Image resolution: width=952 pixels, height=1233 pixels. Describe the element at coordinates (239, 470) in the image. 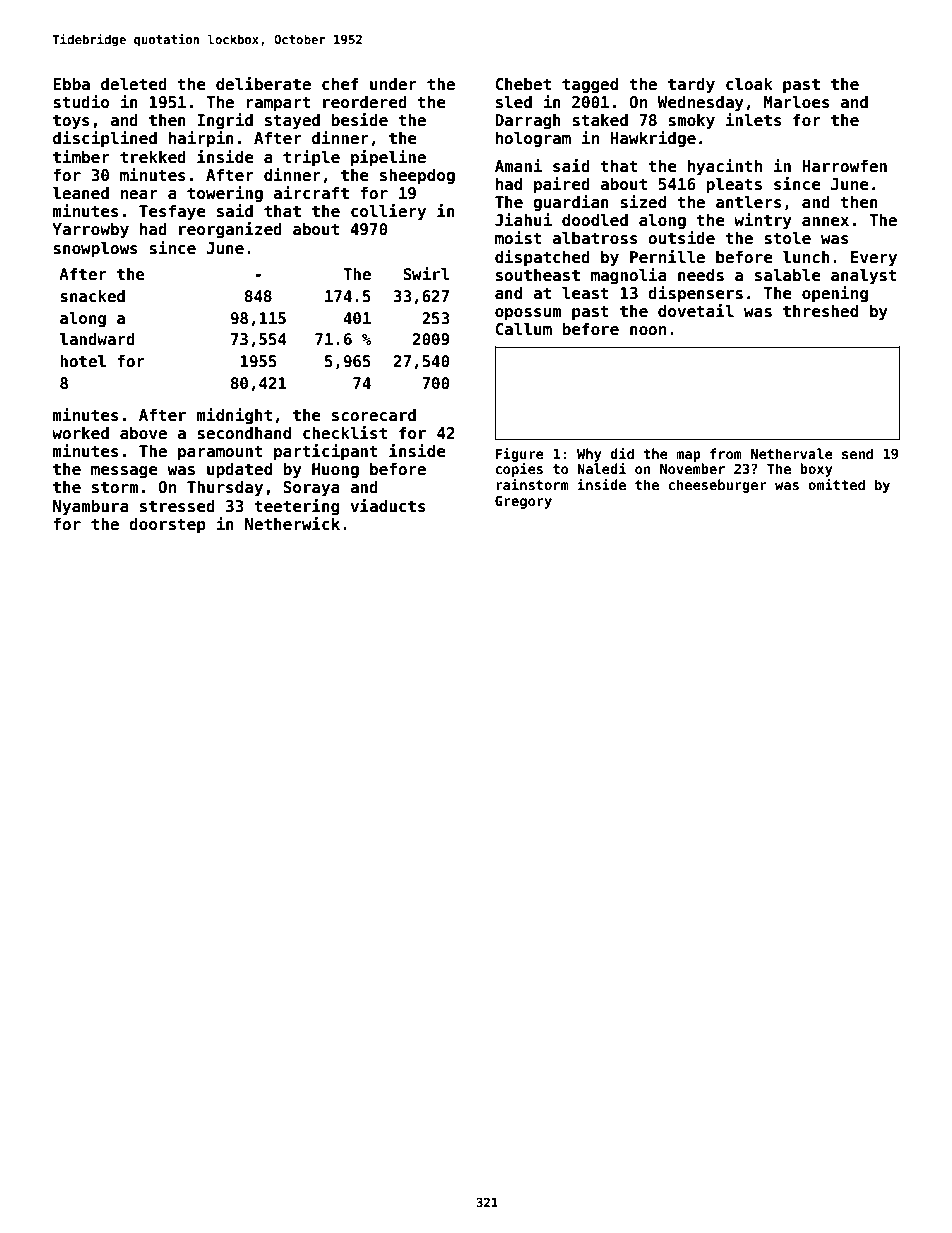

I see `updated` at that location.
